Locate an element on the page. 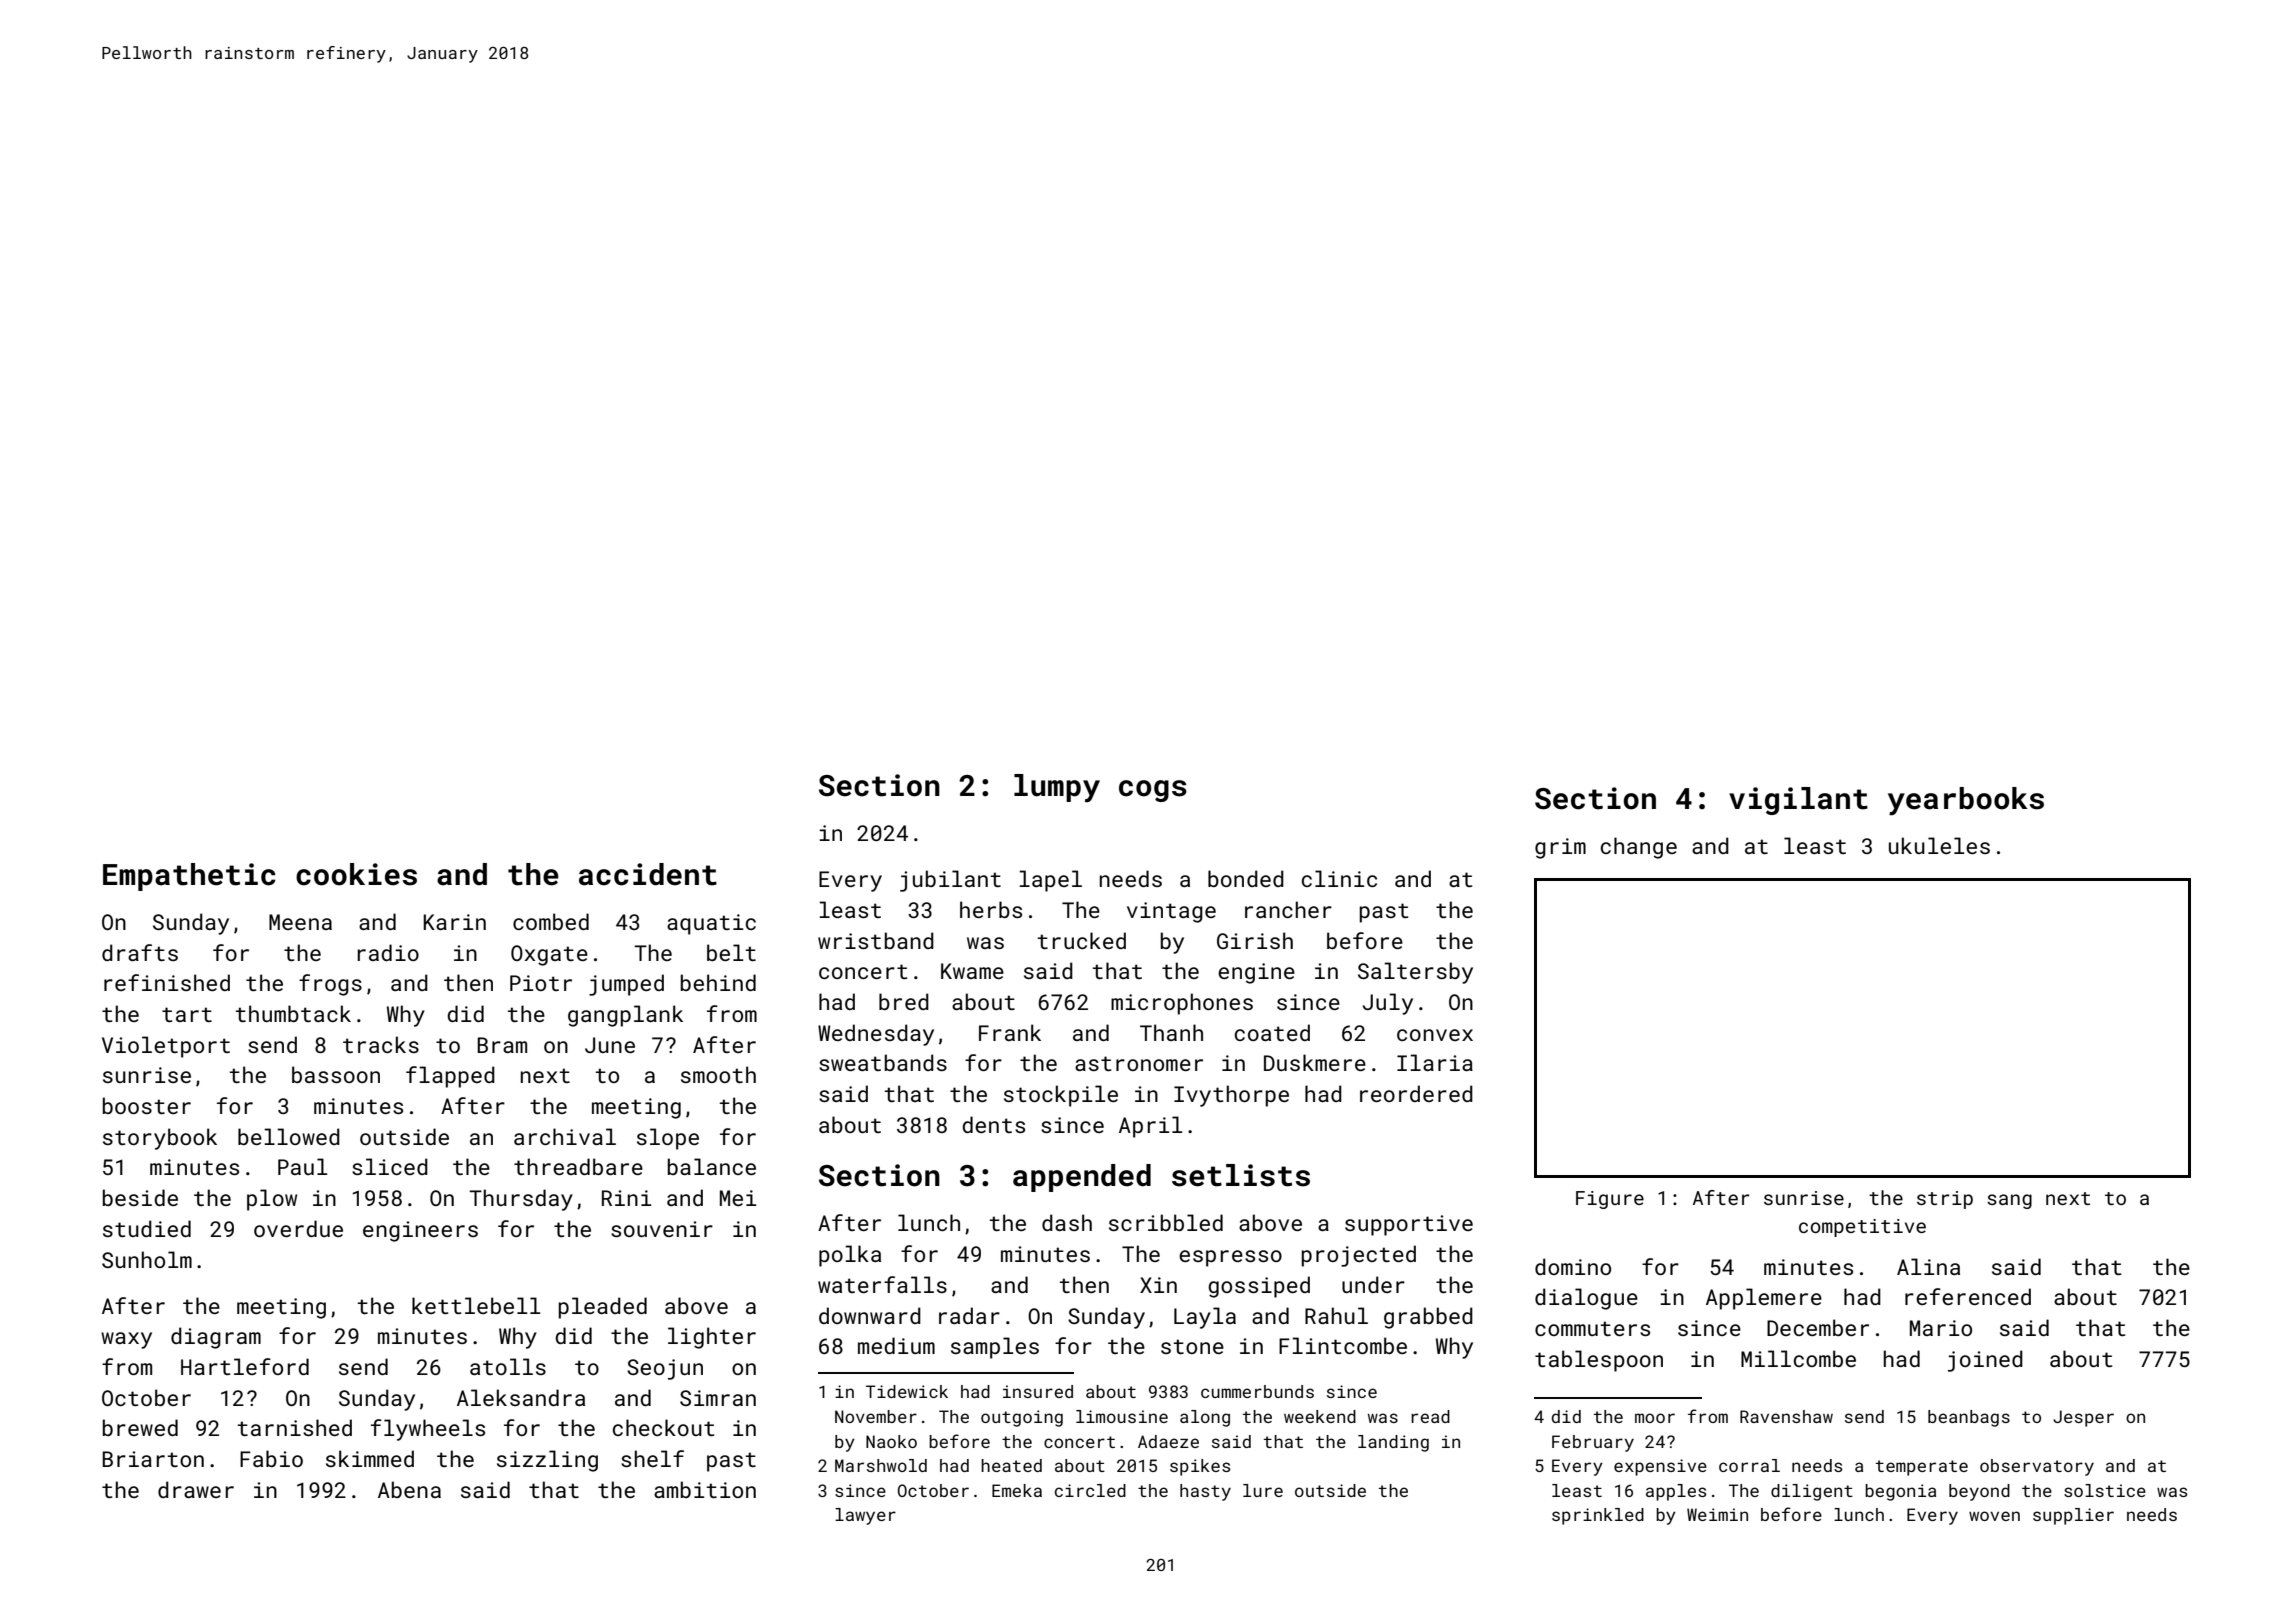 Image resolution: width=2292 pixels, height=1620 pixels. lumpy is located at coordinates (1057, 788).
